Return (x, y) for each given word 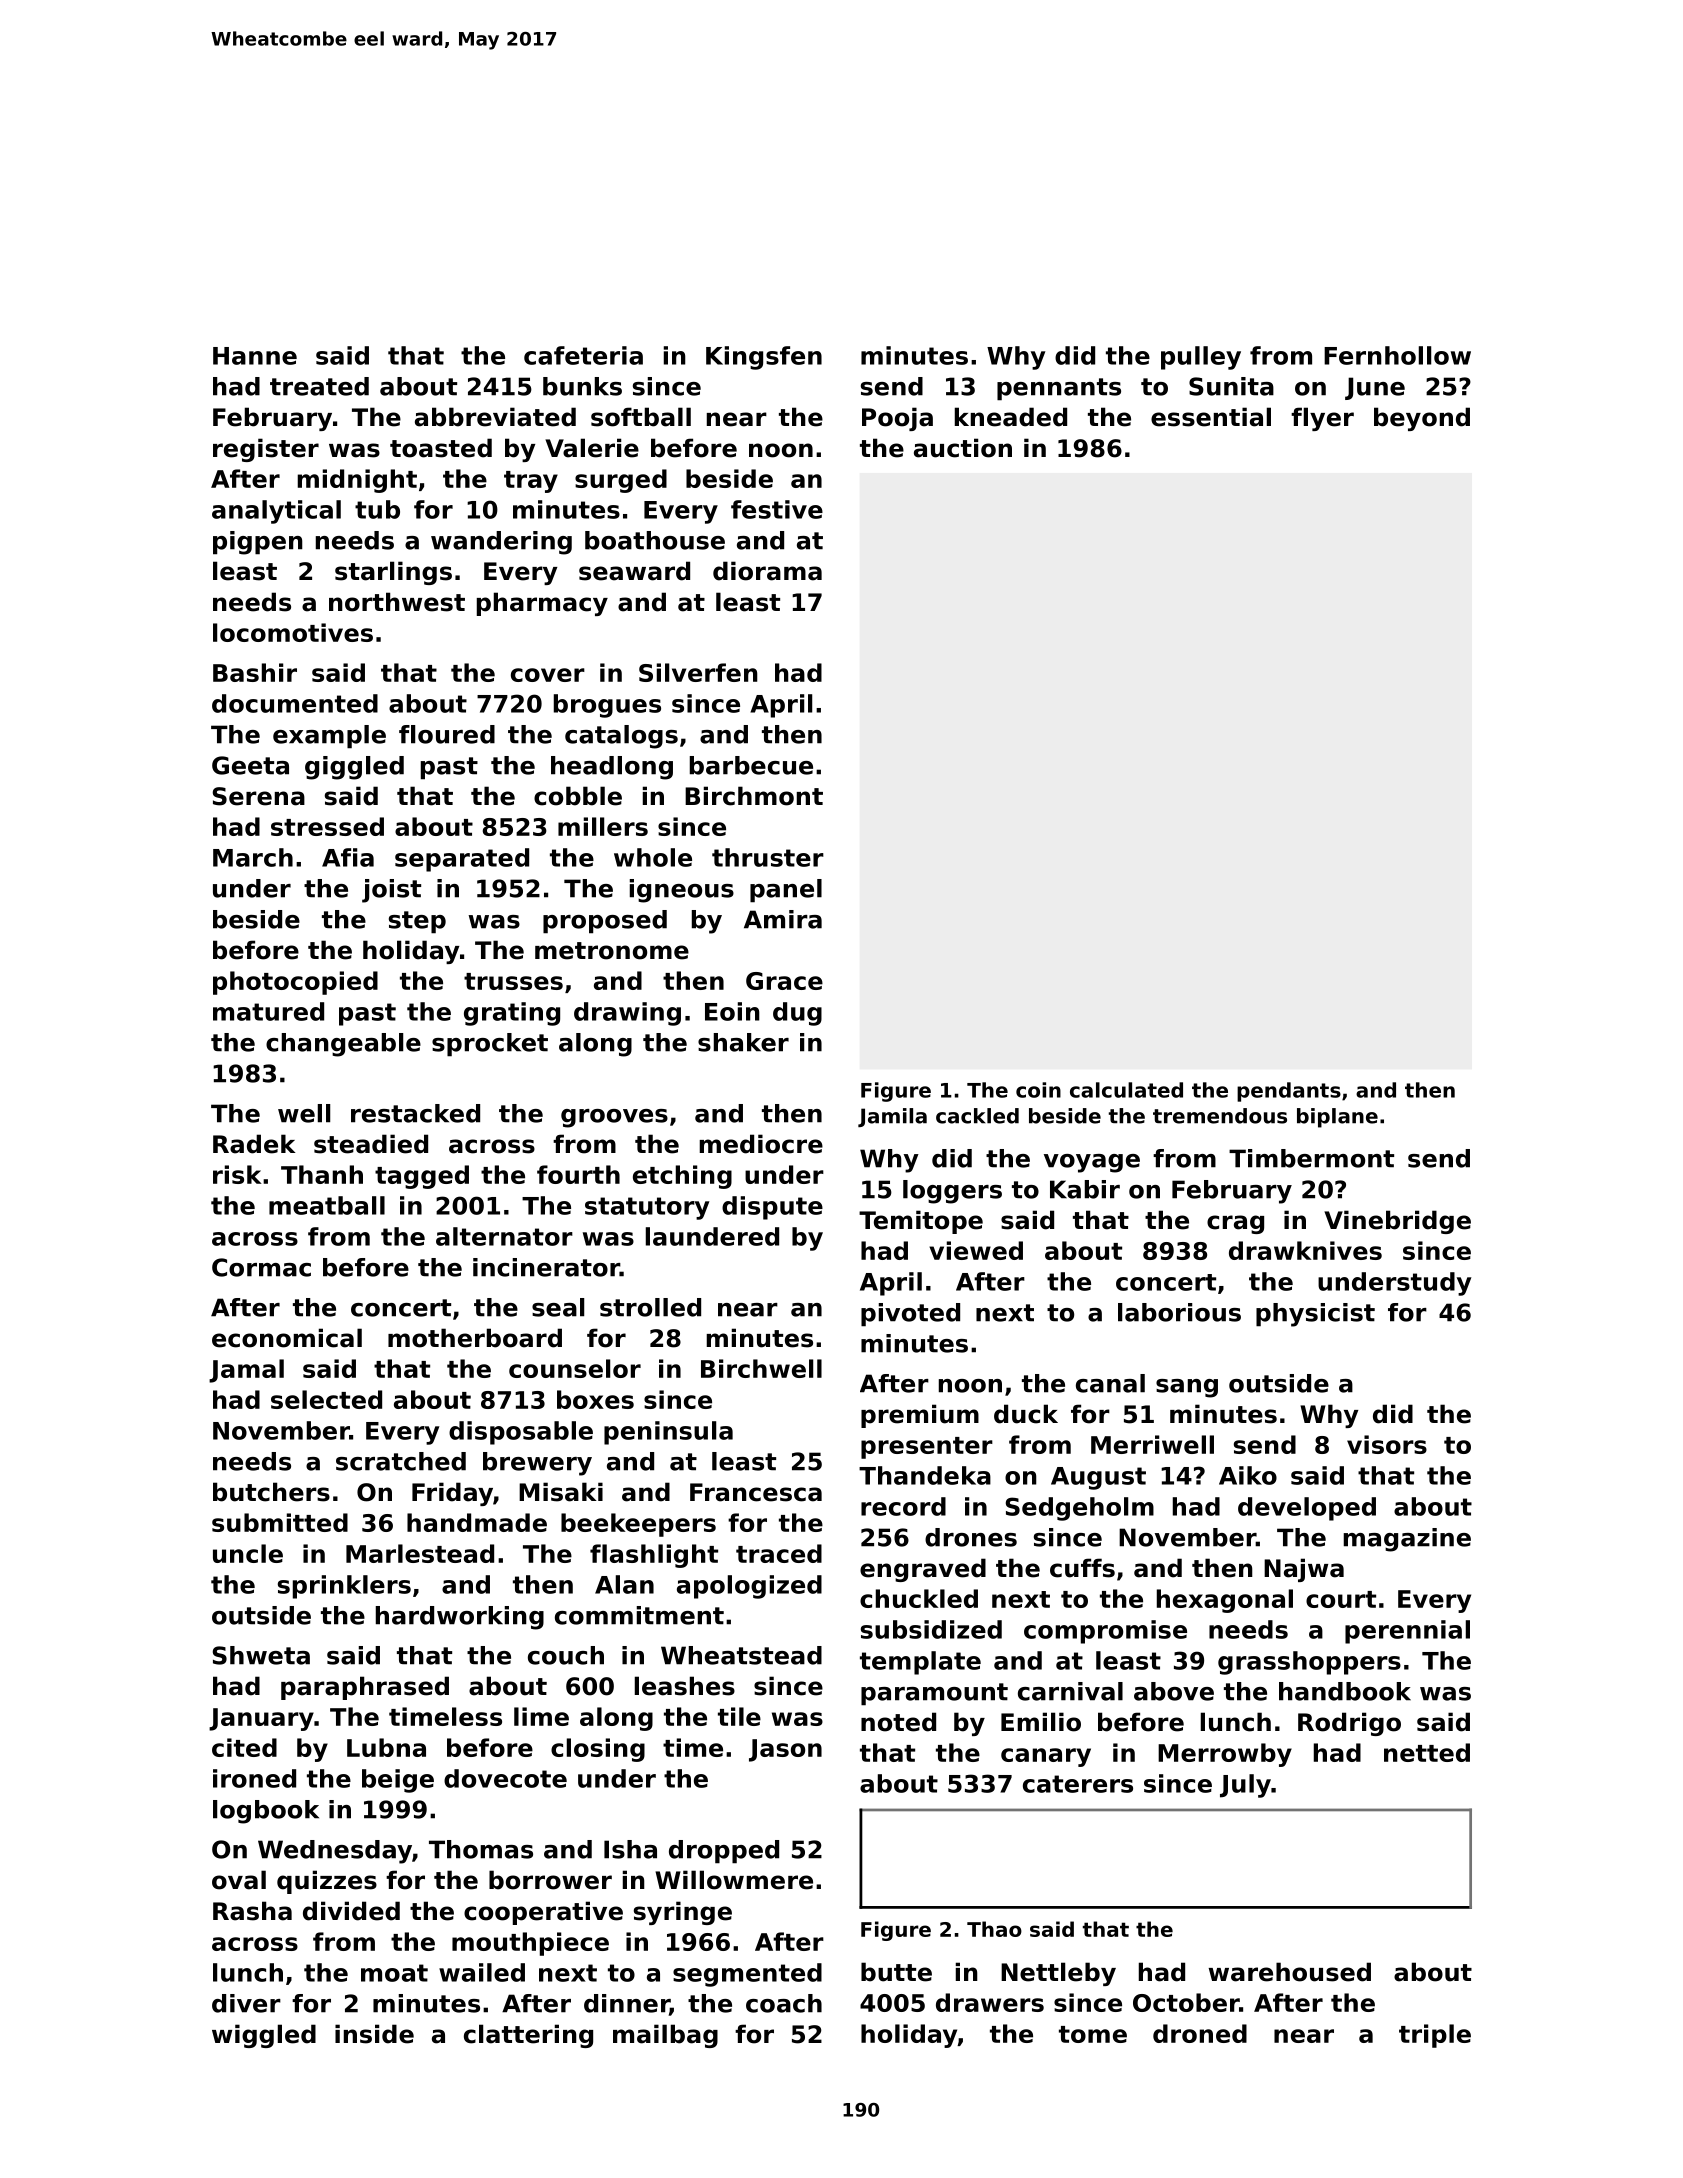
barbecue (751, 765)
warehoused (1290, 1972)
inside (374, 2034)
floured (447, 734)
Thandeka (925, 1475)
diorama (767, 571)
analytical (276, 512)
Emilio (1041, 1722)
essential (1211, 417)
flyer (1322, 419)
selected (326, 1399)
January (261, 1719)
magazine (1407, 1540)
